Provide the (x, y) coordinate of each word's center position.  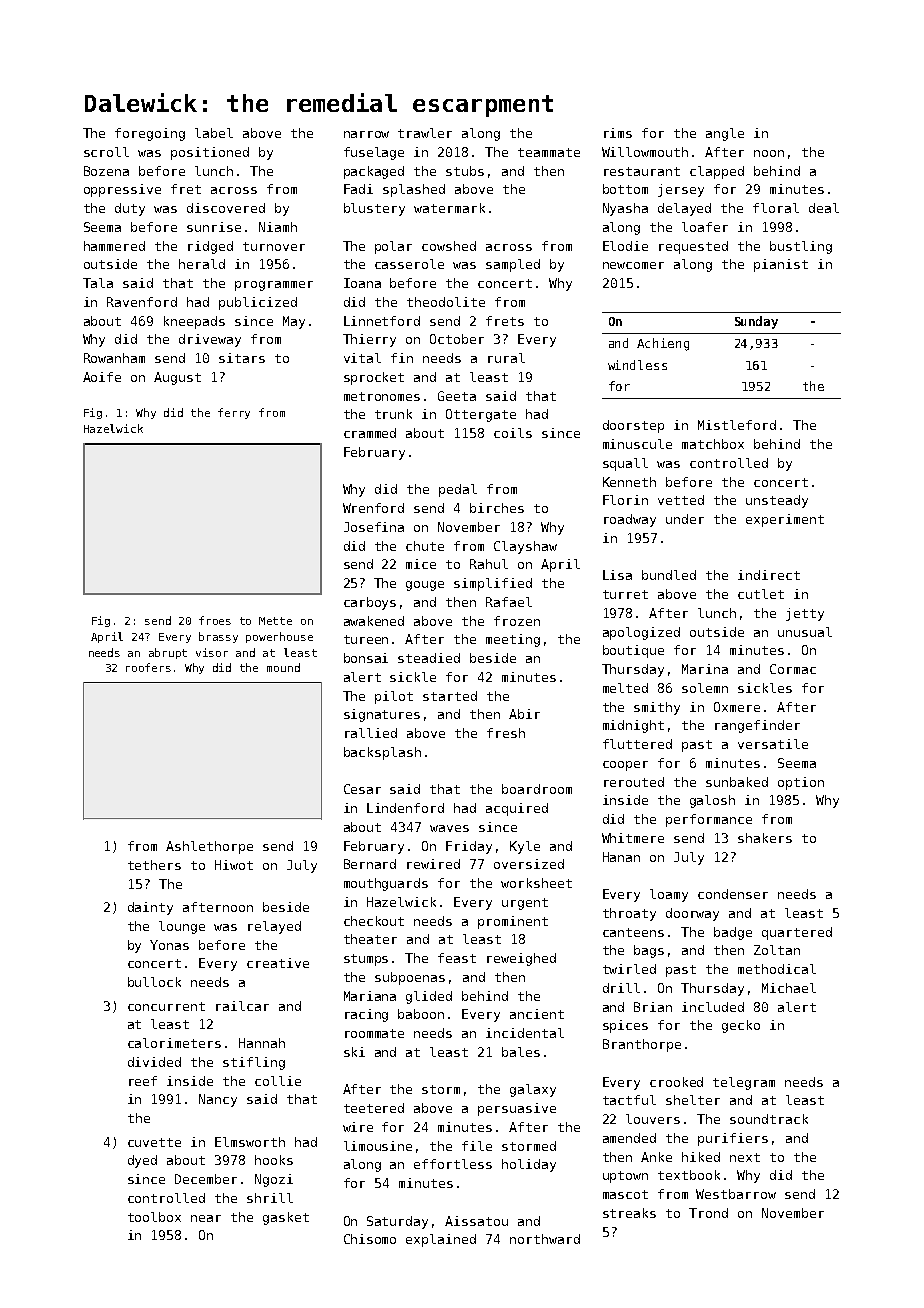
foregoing (150, 134)
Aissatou (476, 1221)
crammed (370, 433)
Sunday (756, 322)
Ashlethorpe (209, 847)
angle (725, 134)
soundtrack (769, 1119)
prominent (513, 922)
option (801, 783)
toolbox (154, 1217)
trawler (425, 133)
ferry (234, 413)
